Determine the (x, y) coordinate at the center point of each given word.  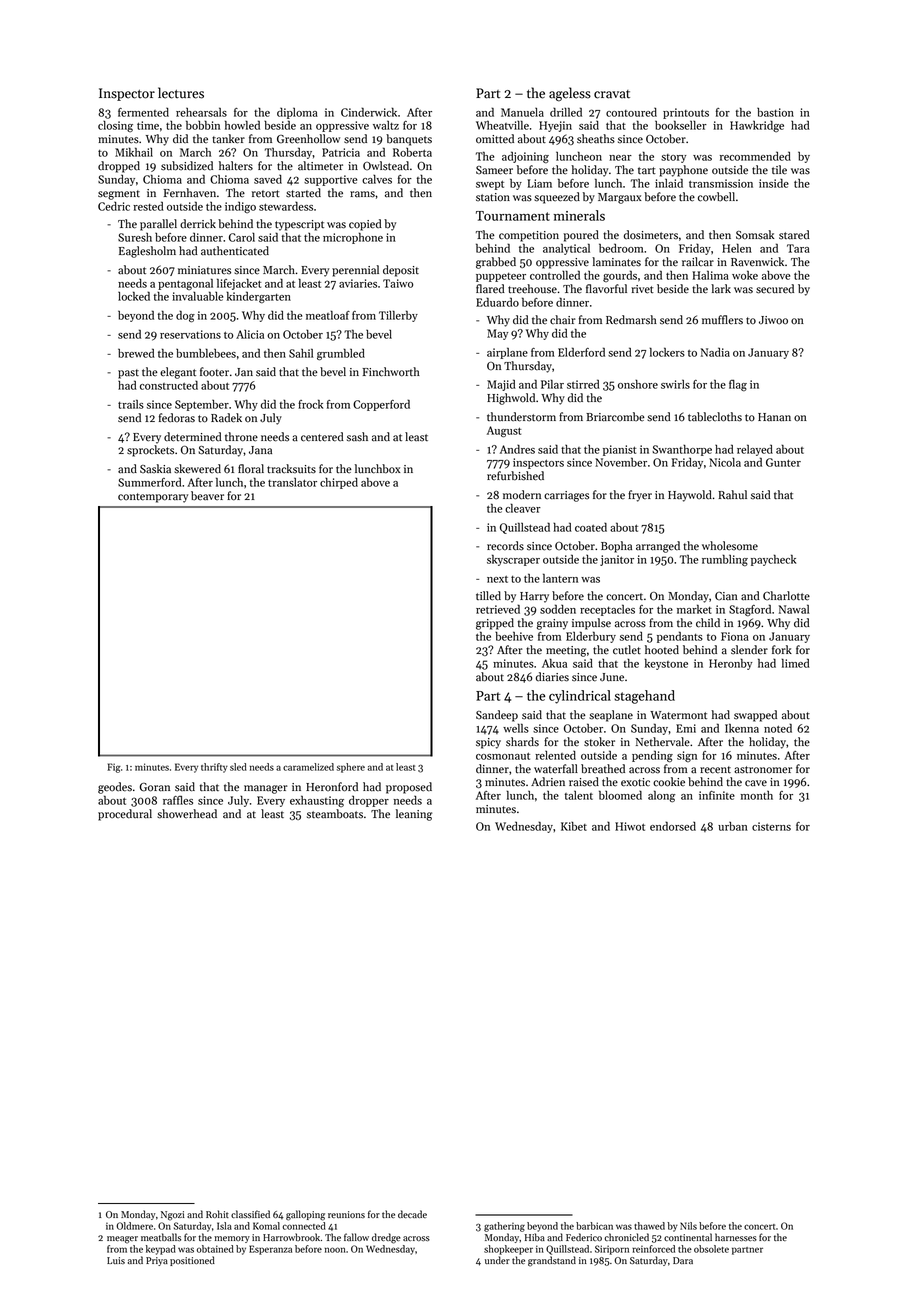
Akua (554, 663)
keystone (666, 664)
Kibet (574, 826)
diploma (297, 113)
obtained (215, 1249)
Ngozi (173, 1216)
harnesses (736, 1237)
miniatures (204, 270)
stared (794, 235)
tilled (488, 596)
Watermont (678, 715)
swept (490, 185)
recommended (755, 156)
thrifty (214, 768)
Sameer (494, 170)
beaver (207, 496)
